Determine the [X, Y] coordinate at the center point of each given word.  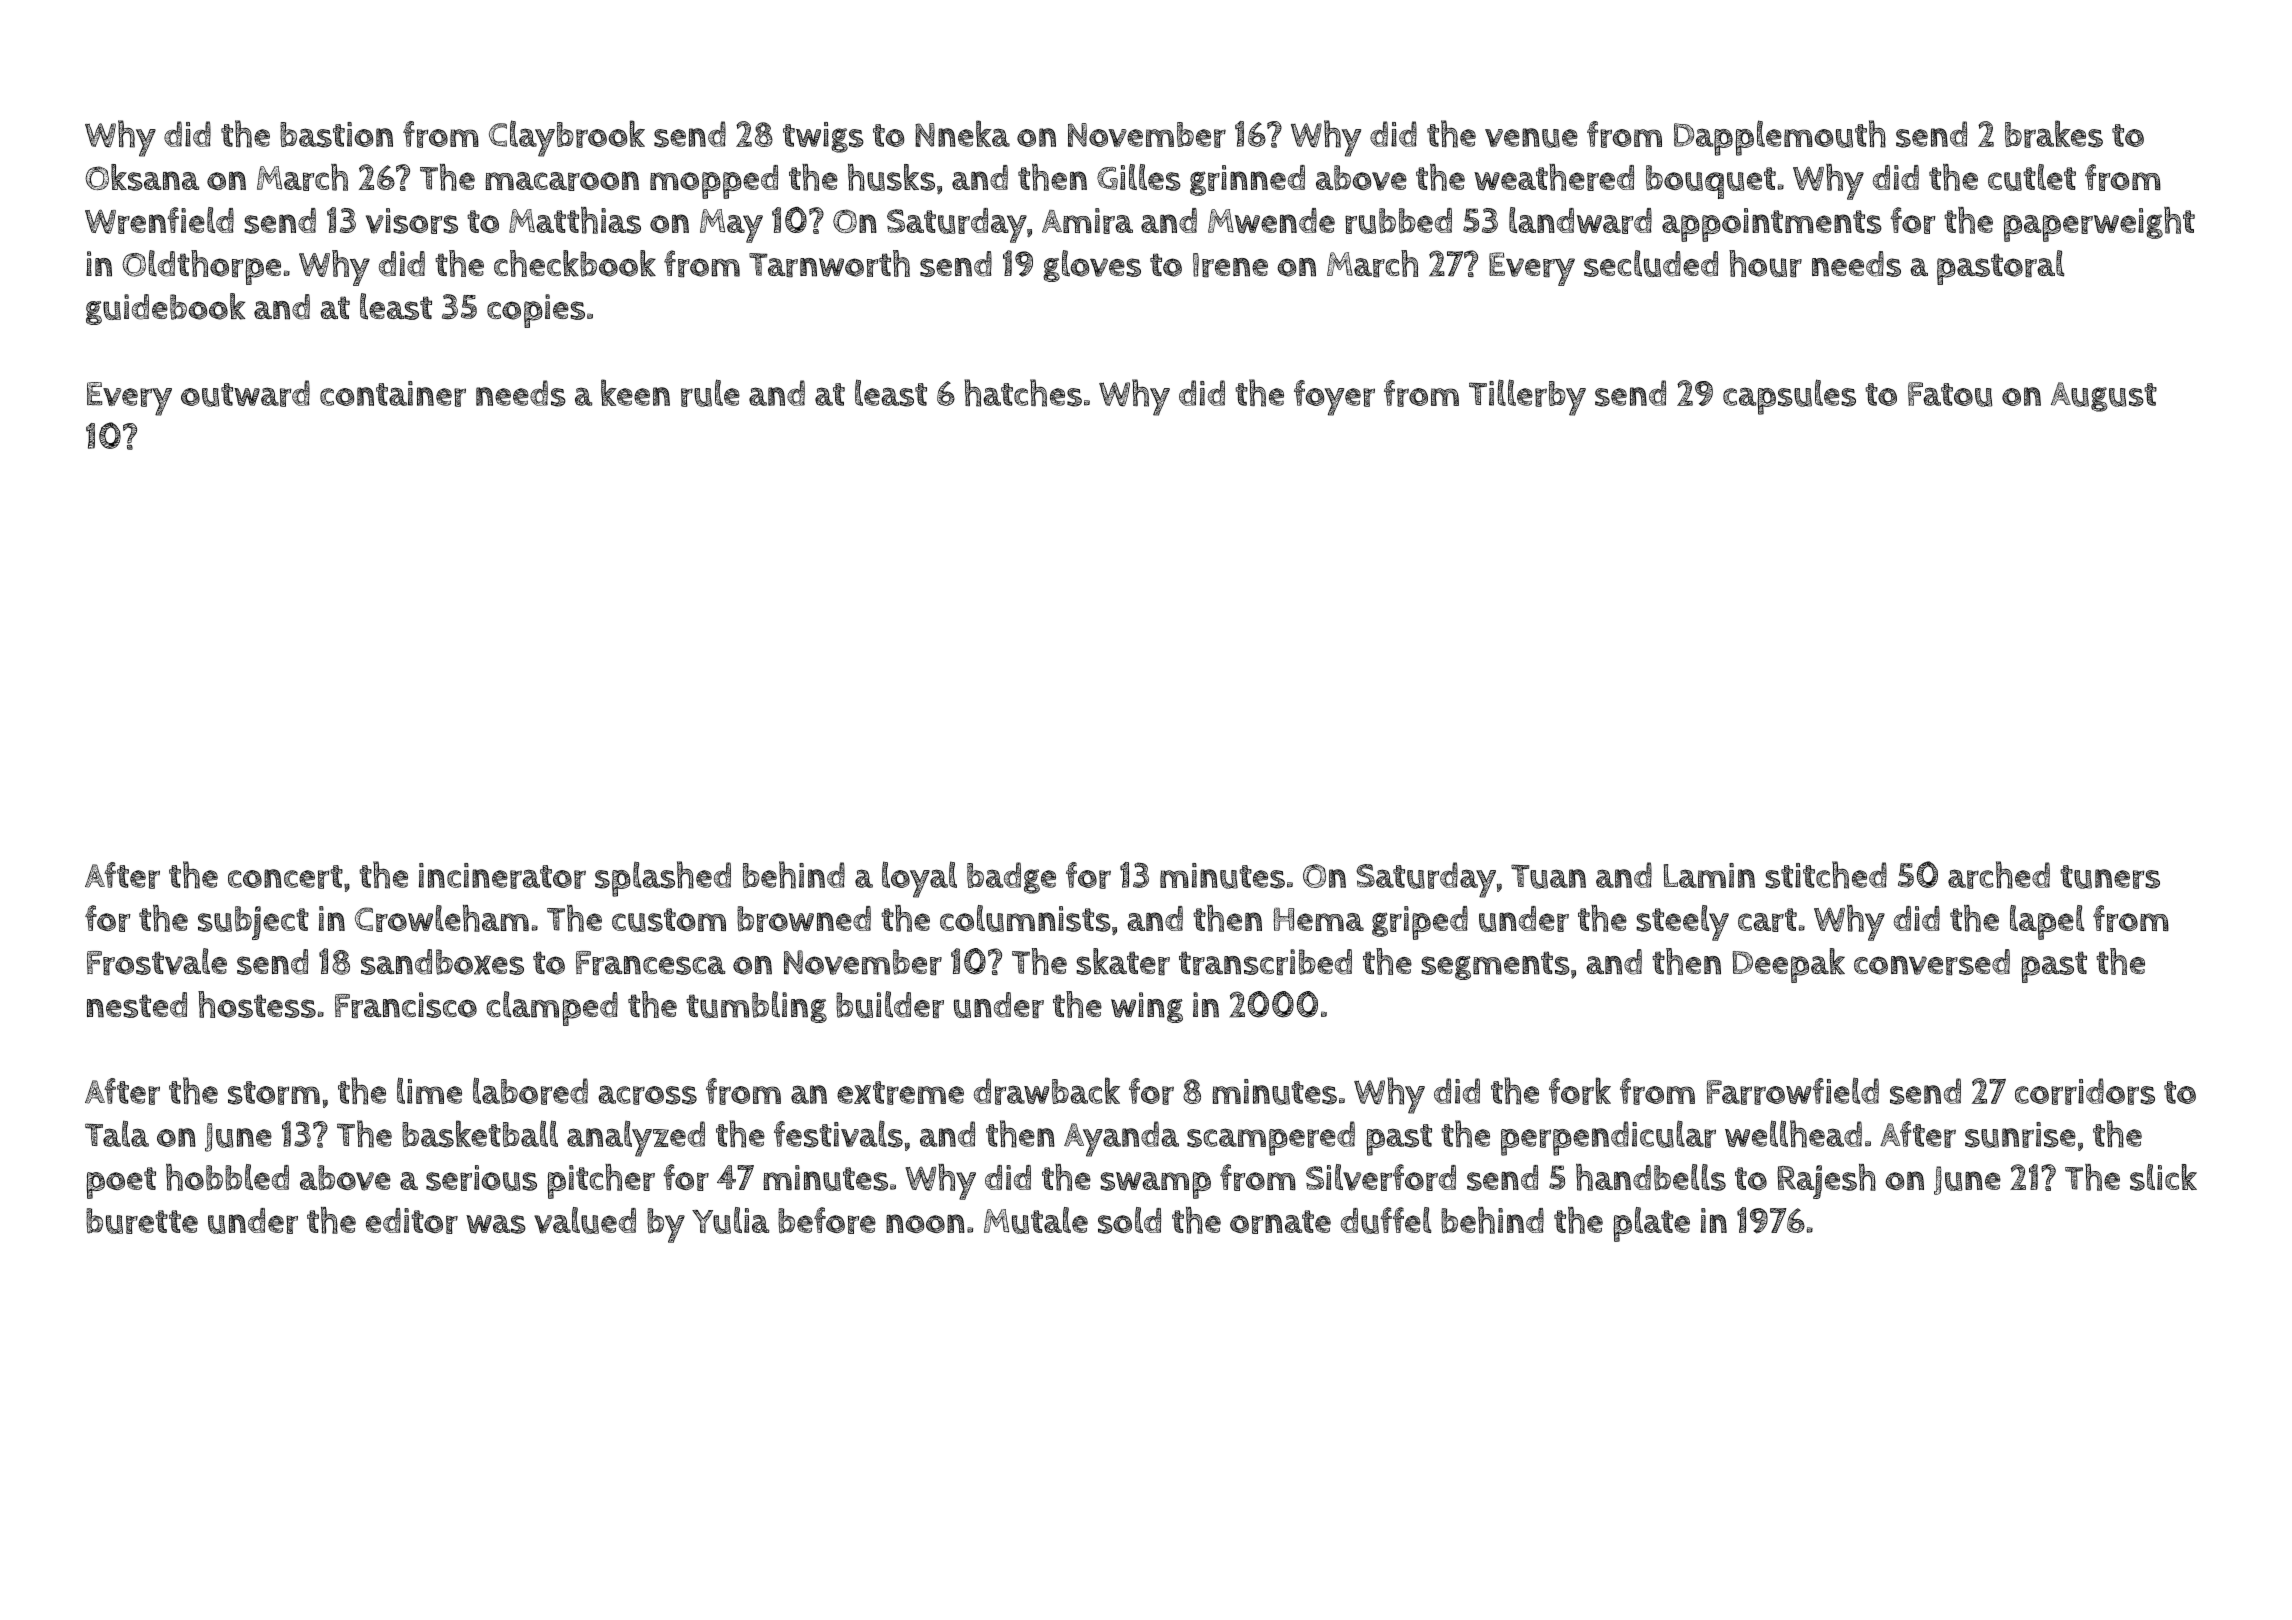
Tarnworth [829, 263]
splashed [663, 879]
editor [412, 1221]
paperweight [2099, 224]
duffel [1386, 1220]
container [393, 394]
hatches [1023, 393]
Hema [1318, 919]
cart [1767, 920]
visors [412, 221]
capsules [1789, 397]
